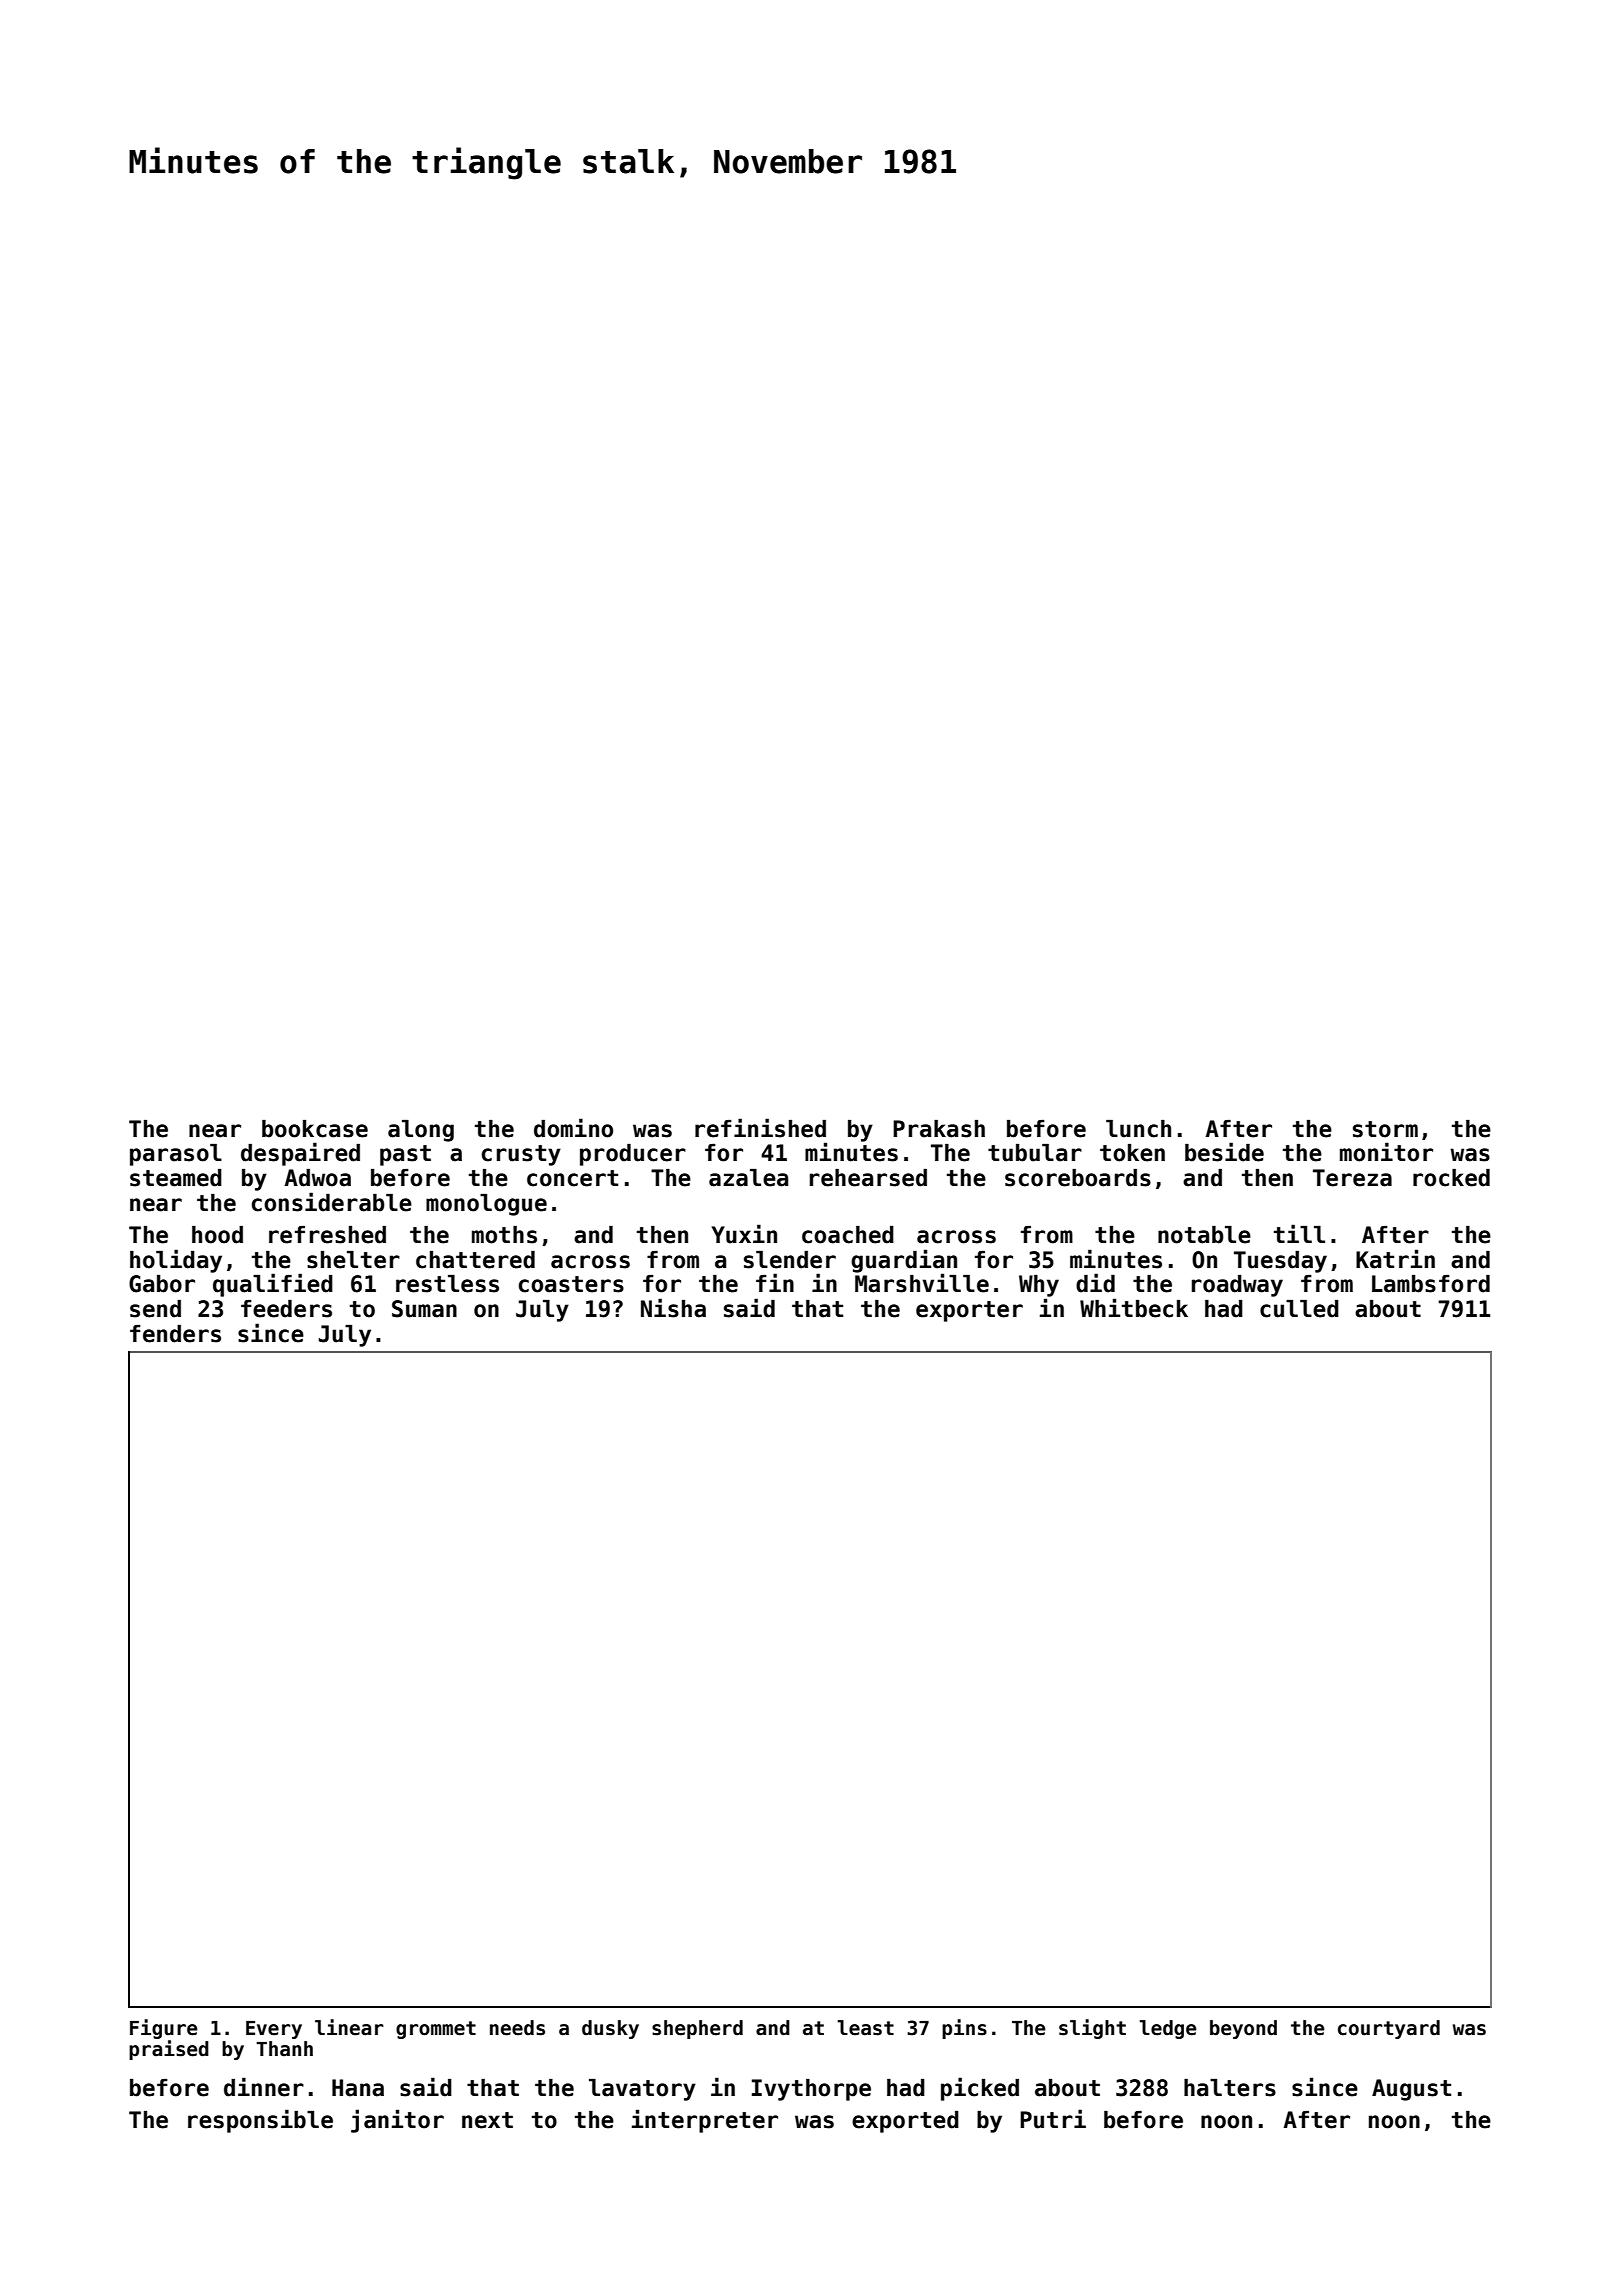 The height and width of the document is (2292, 1620). I want to click on domino, so click(573, 1128).
